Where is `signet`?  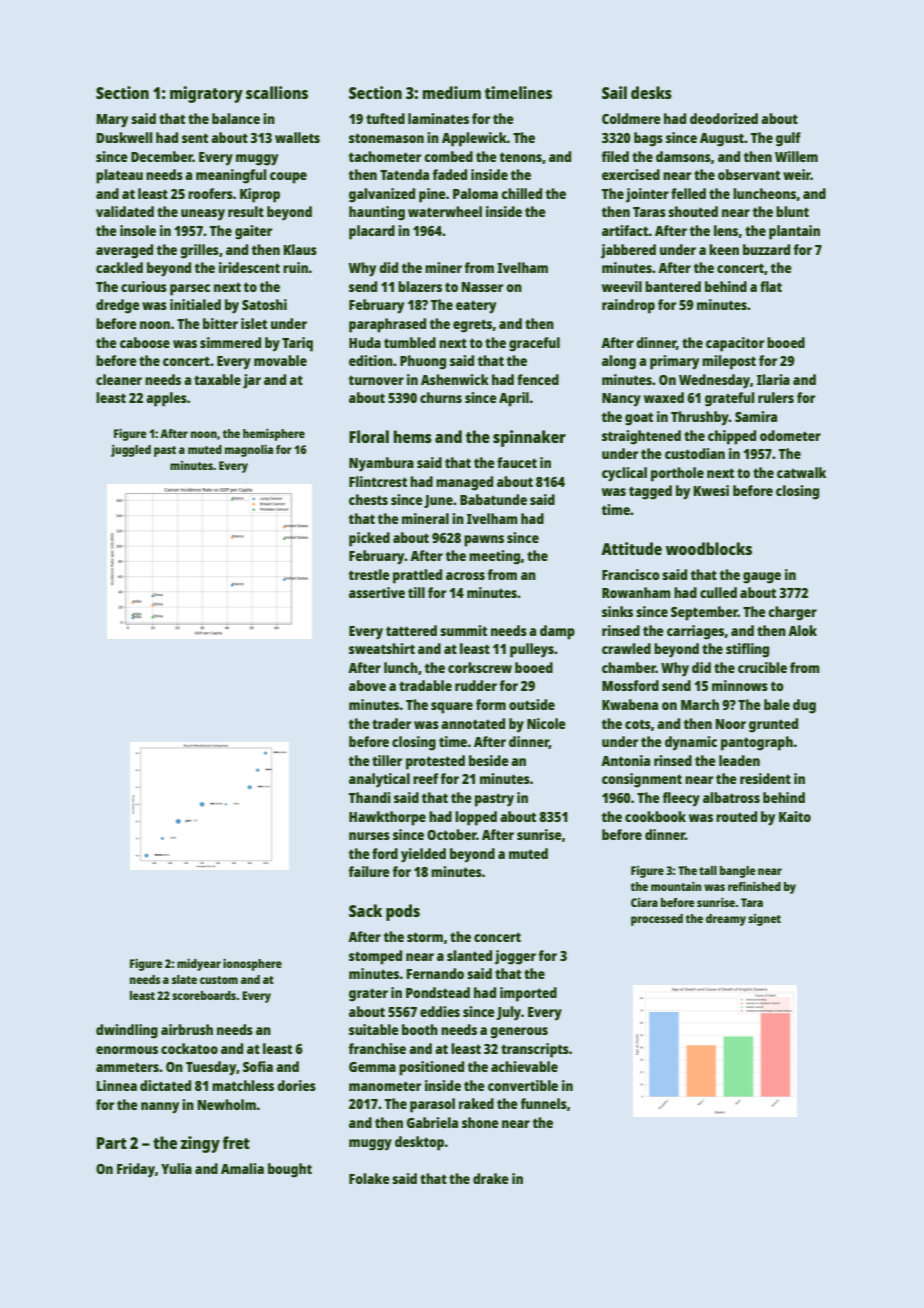
signet is located at coordinates (764, 920).
